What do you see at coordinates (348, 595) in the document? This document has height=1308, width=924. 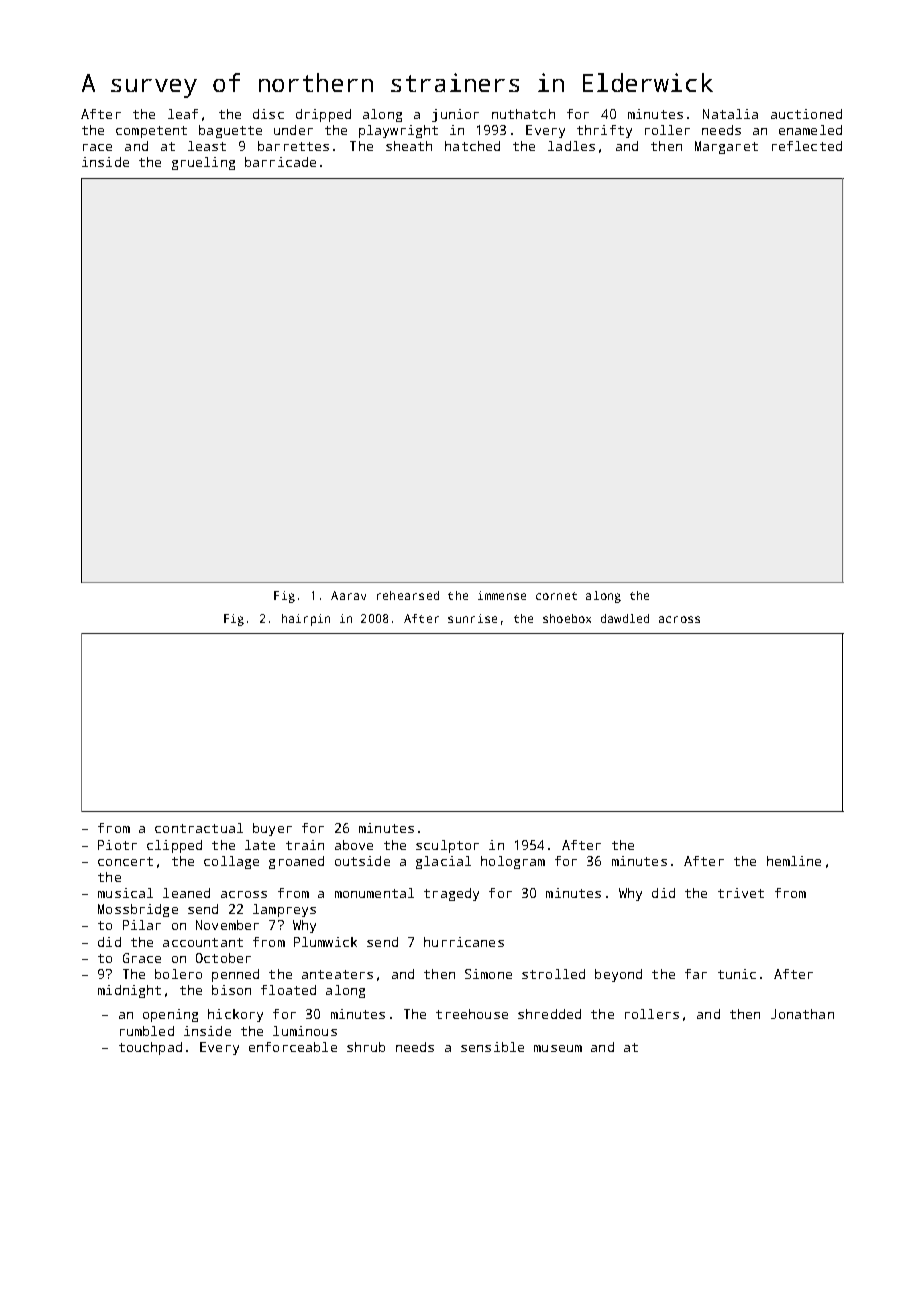 I see `Aarav` at bounding box center [348, 595].
